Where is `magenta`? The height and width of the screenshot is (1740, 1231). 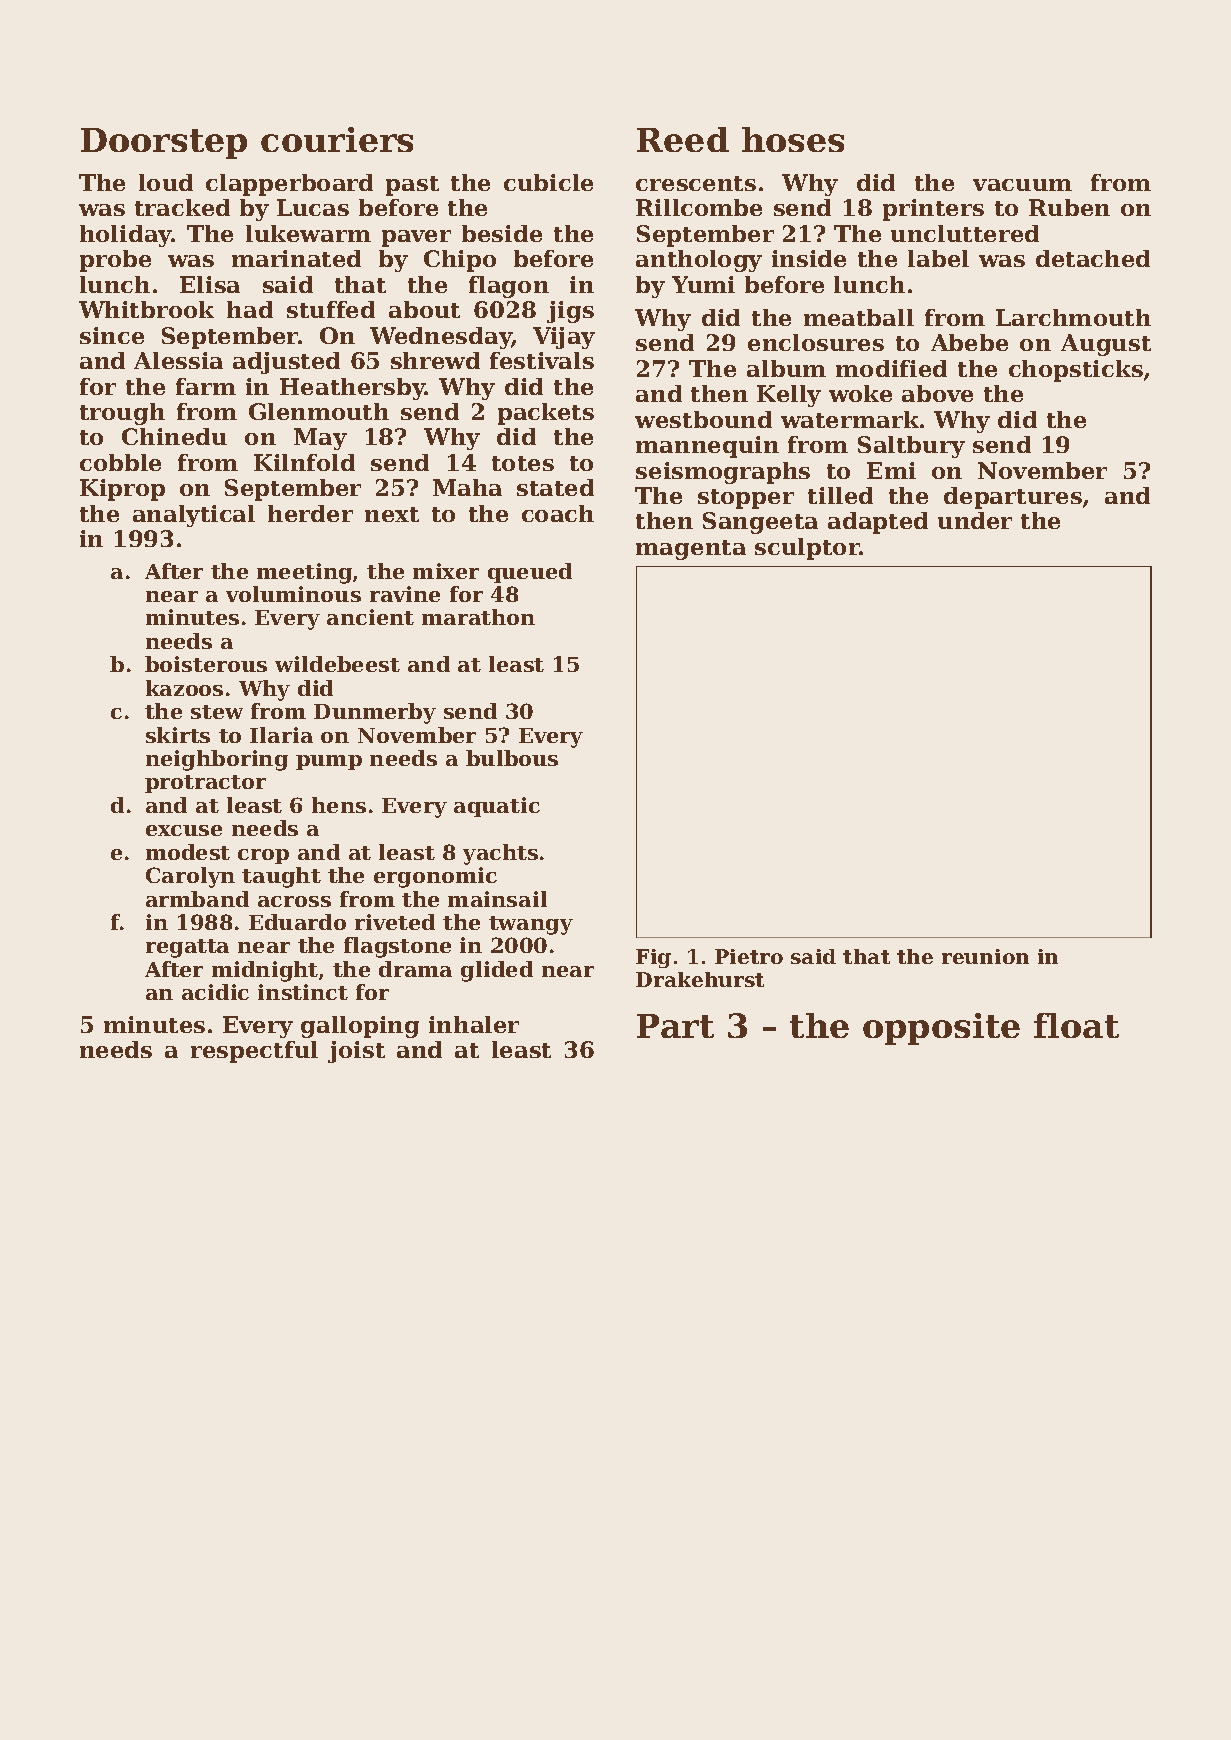
magenta is located at coordinates (691, 550).
